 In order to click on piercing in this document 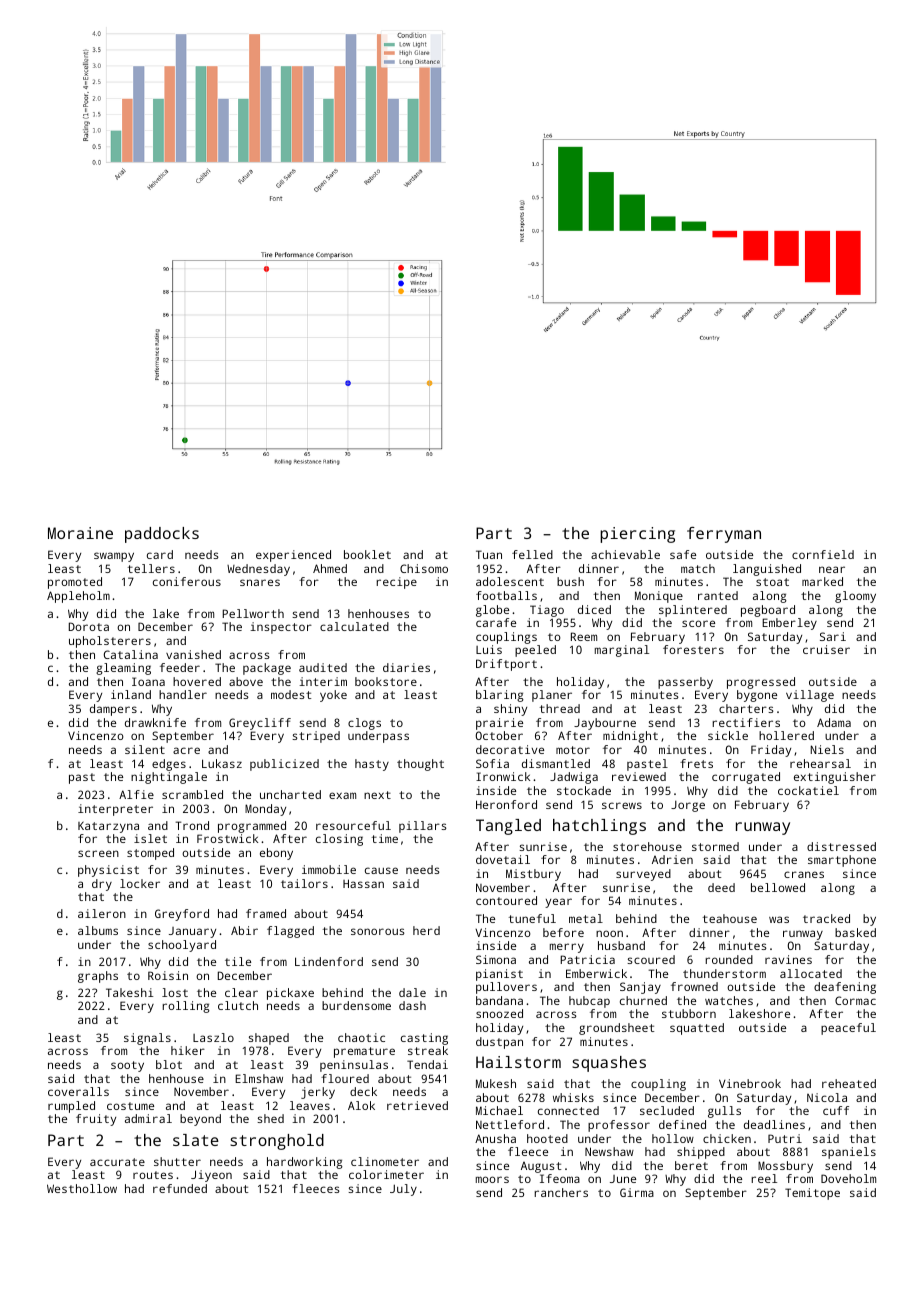, I will do `click(637, 535)`.
